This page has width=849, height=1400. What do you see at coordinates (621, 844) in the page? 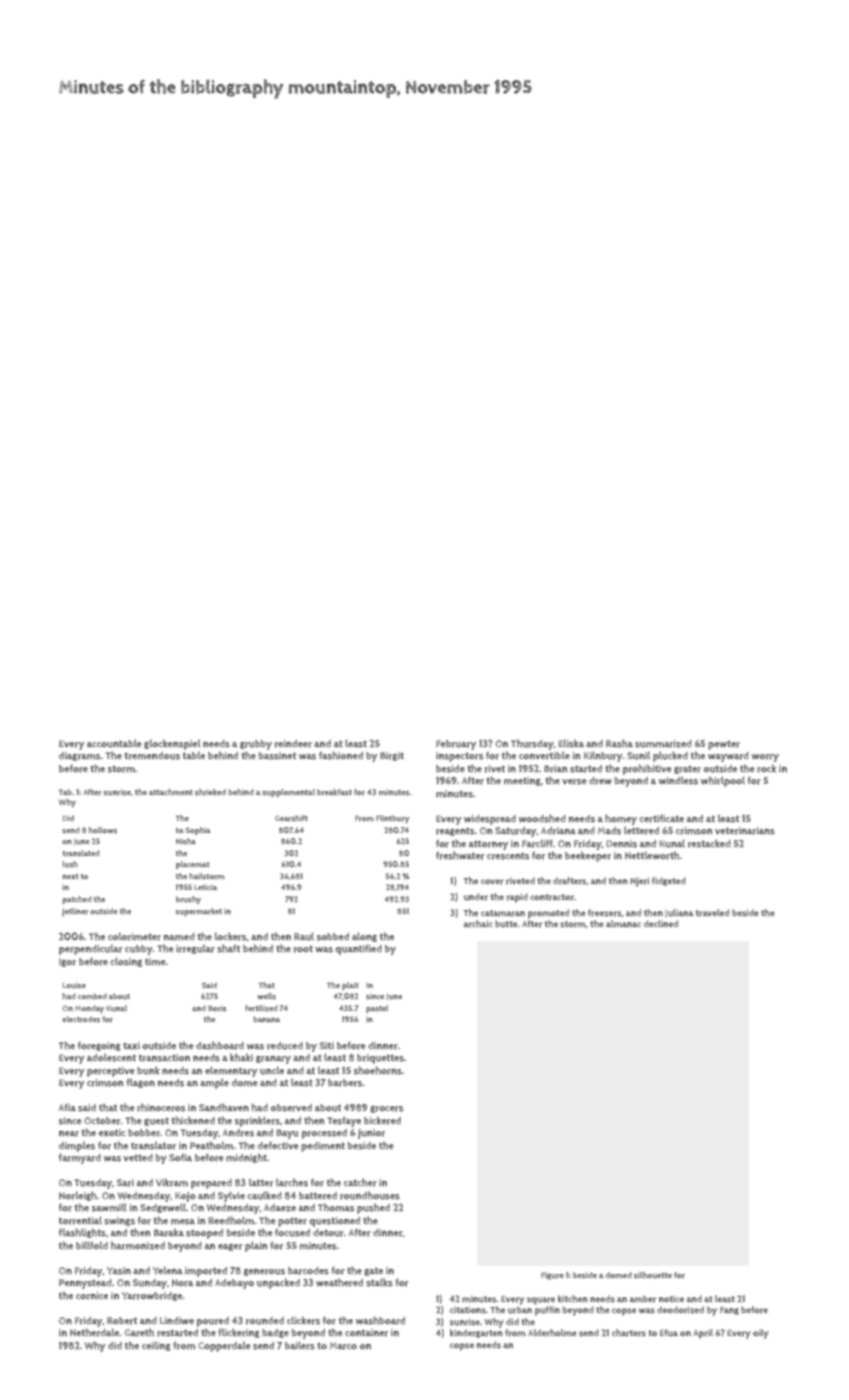
I see `Dennis` at bounding box center [621, 844].
